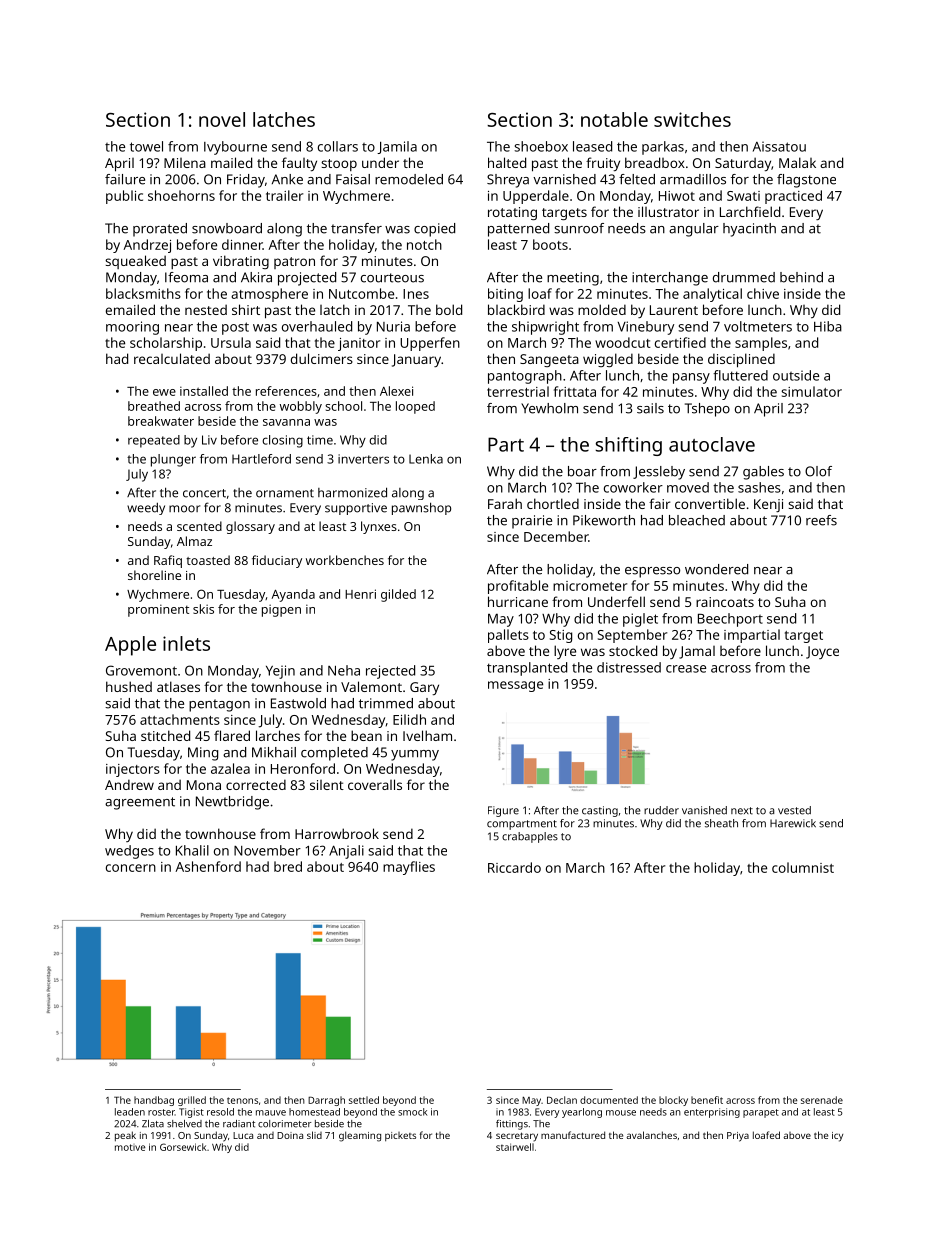  I want to click on collars, so click(338, 146).
